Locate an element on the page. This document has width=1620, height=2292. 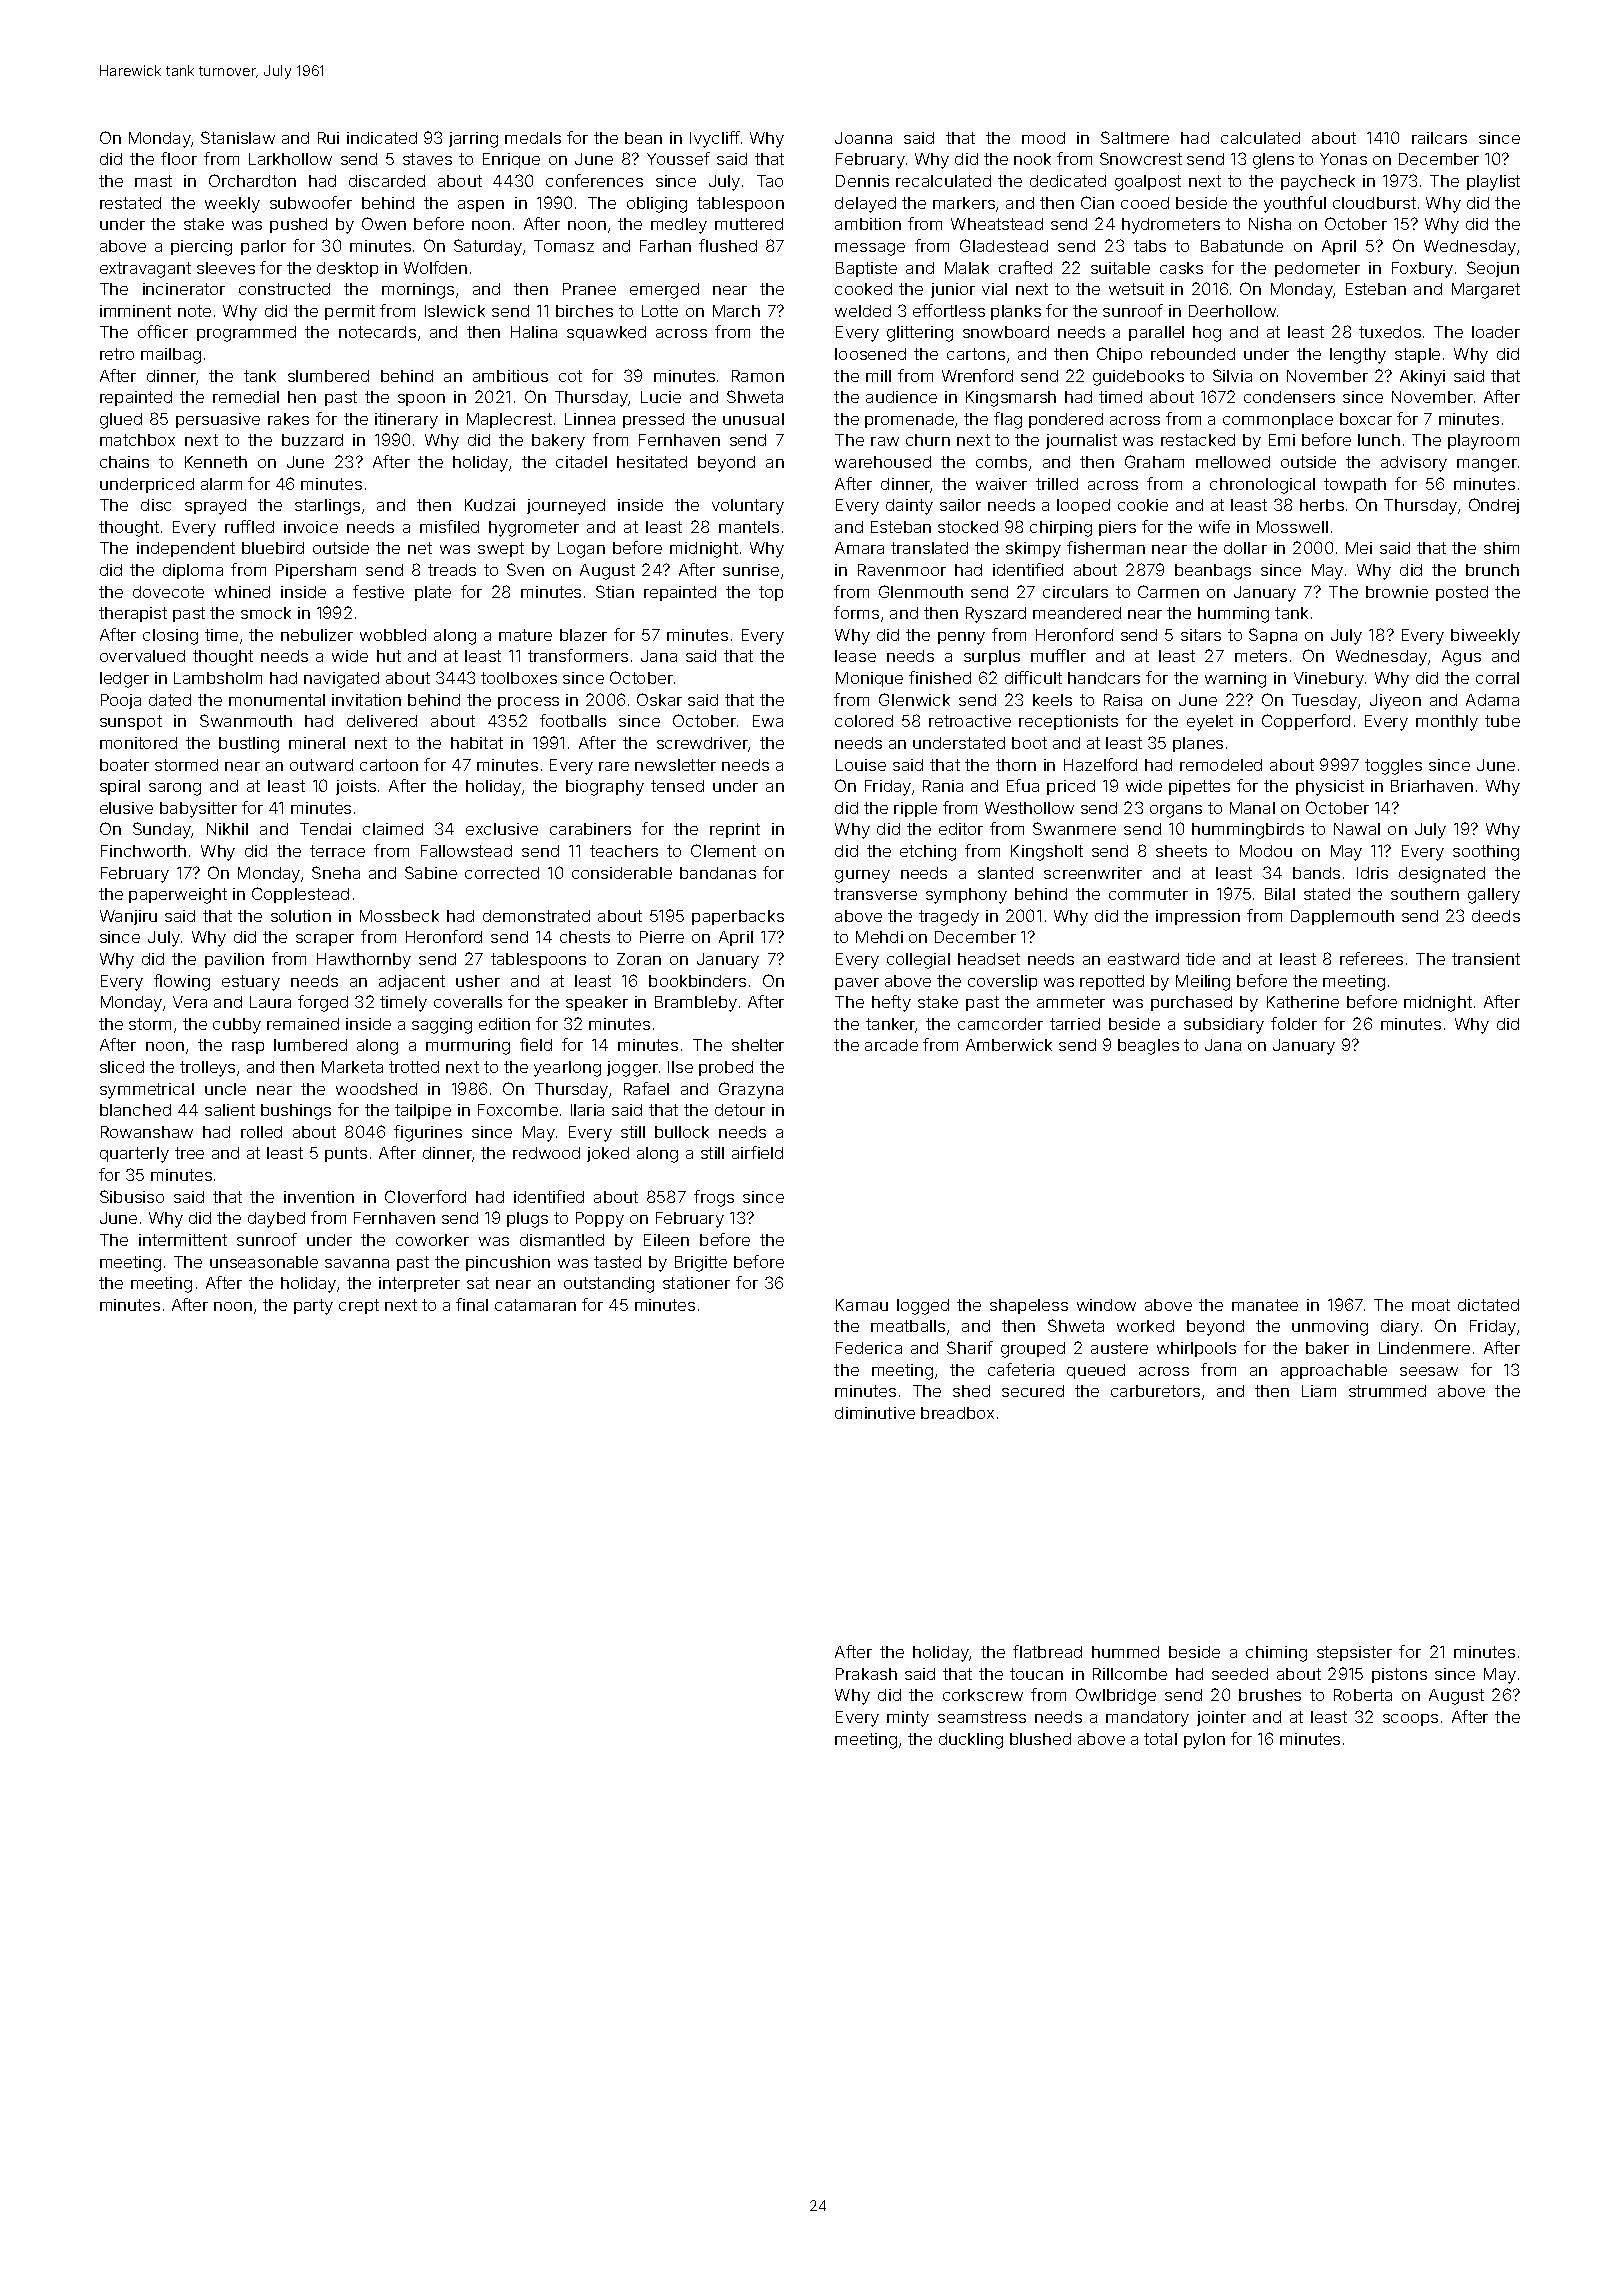
bushings is located at coordinates (296, 1112).
